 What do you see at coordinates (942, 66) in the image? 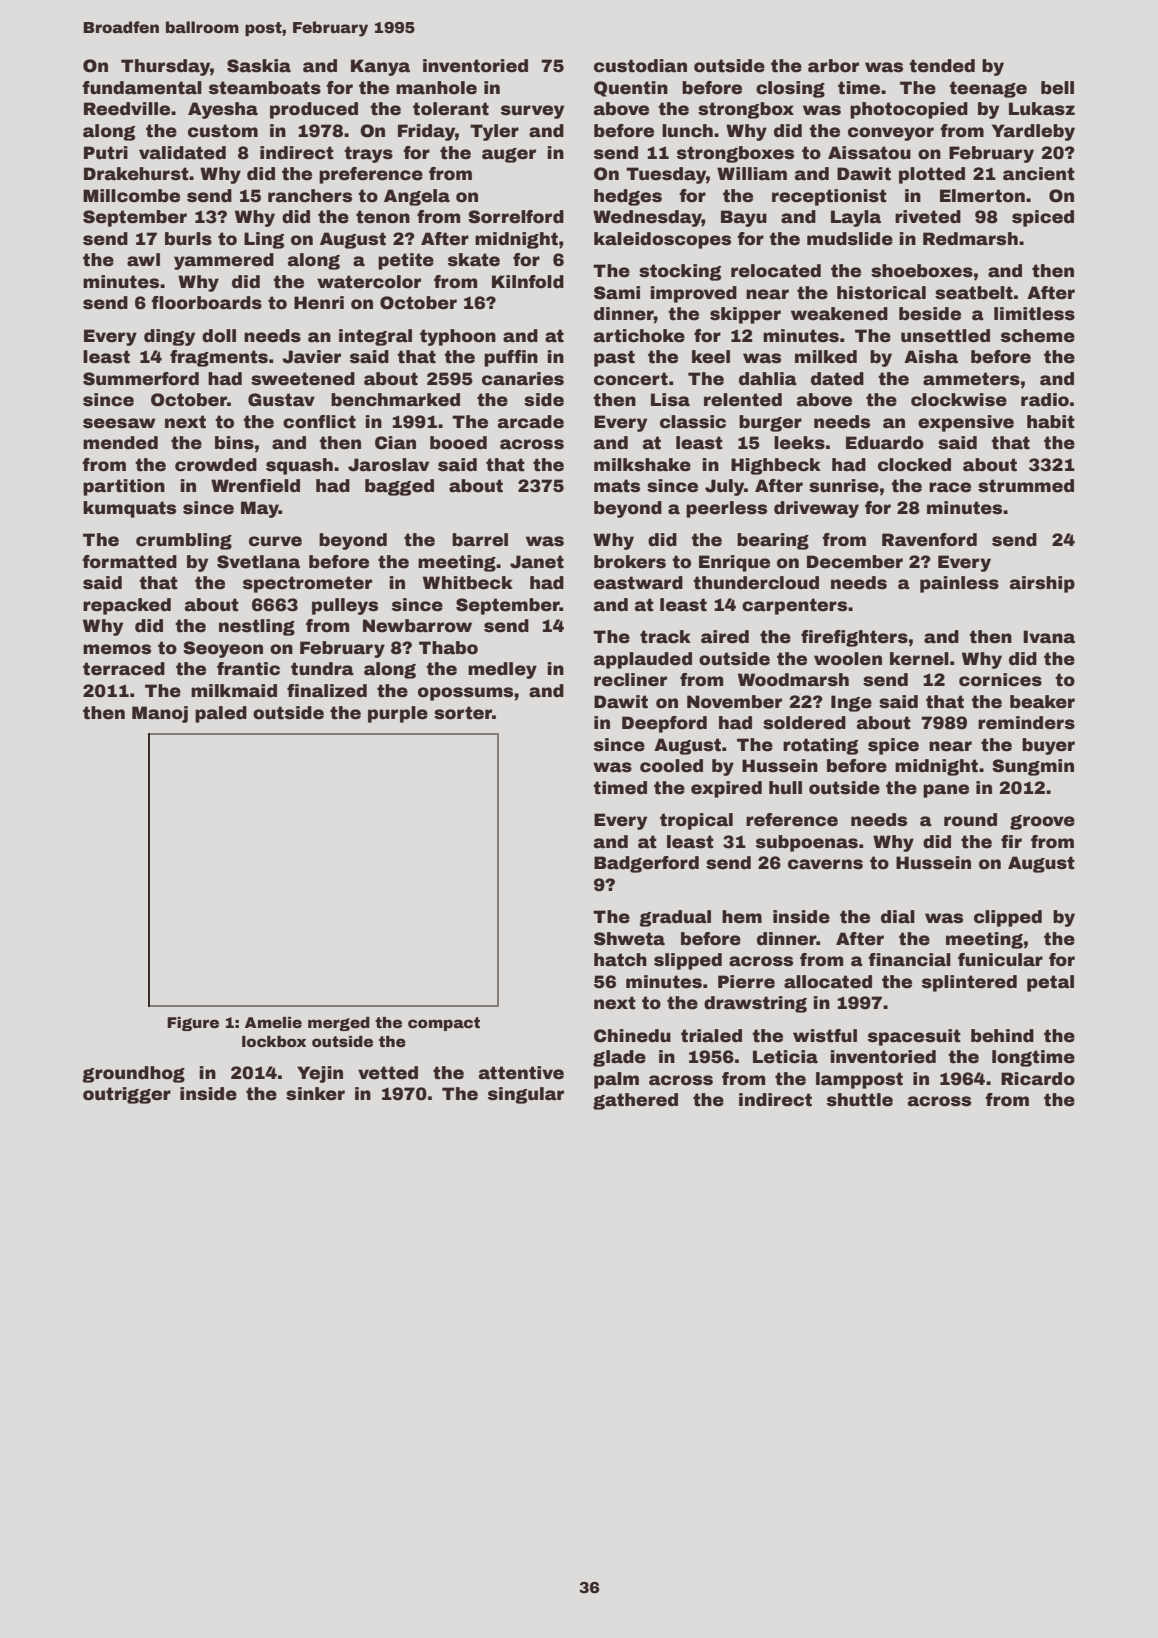
I see `tended` at bounding box center [942, 66].
